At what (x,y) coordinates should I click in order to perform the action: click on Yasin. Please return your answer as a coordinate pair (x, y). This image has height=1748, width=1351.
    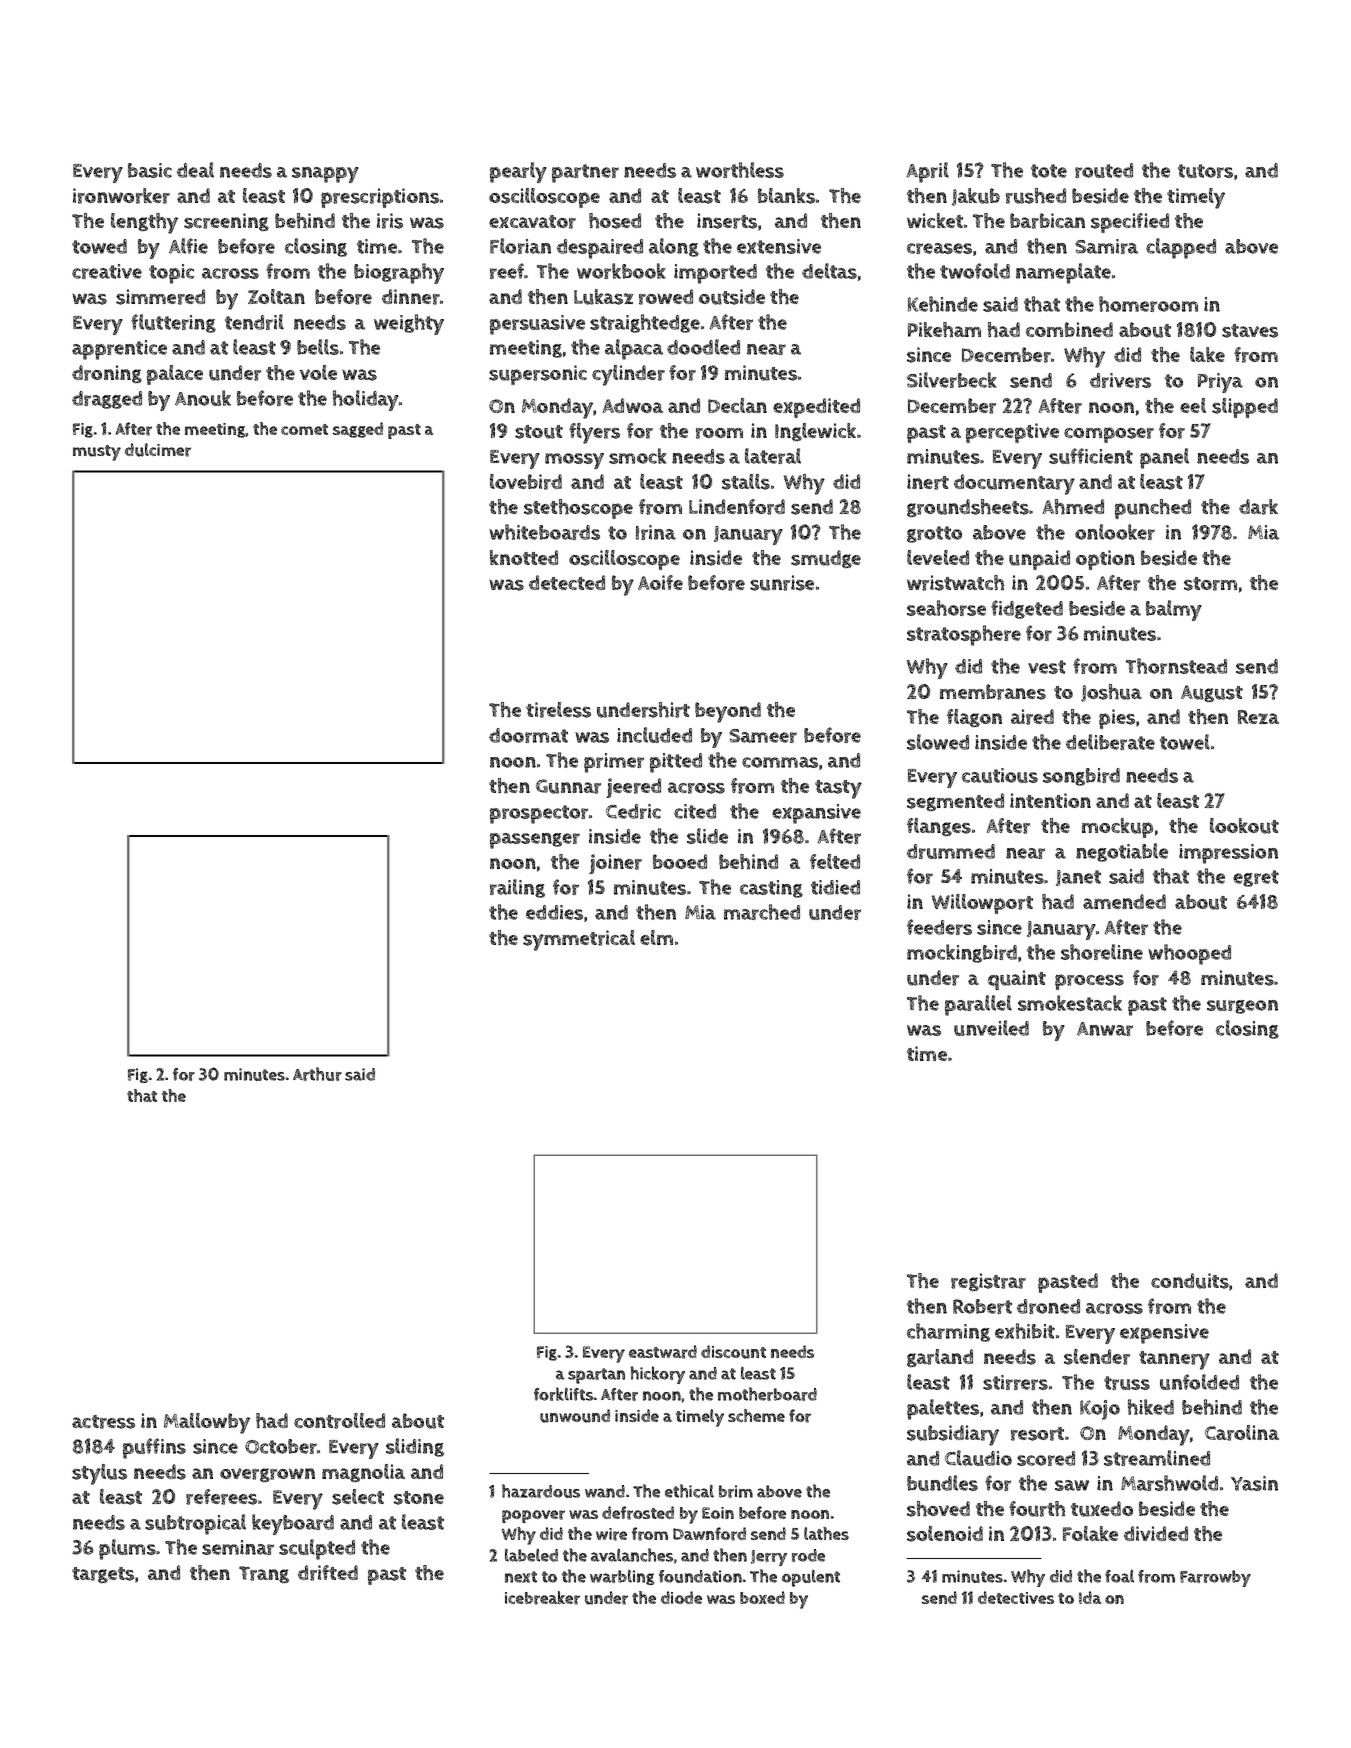
    Looking at the image, I should click on (1254, 1483).
